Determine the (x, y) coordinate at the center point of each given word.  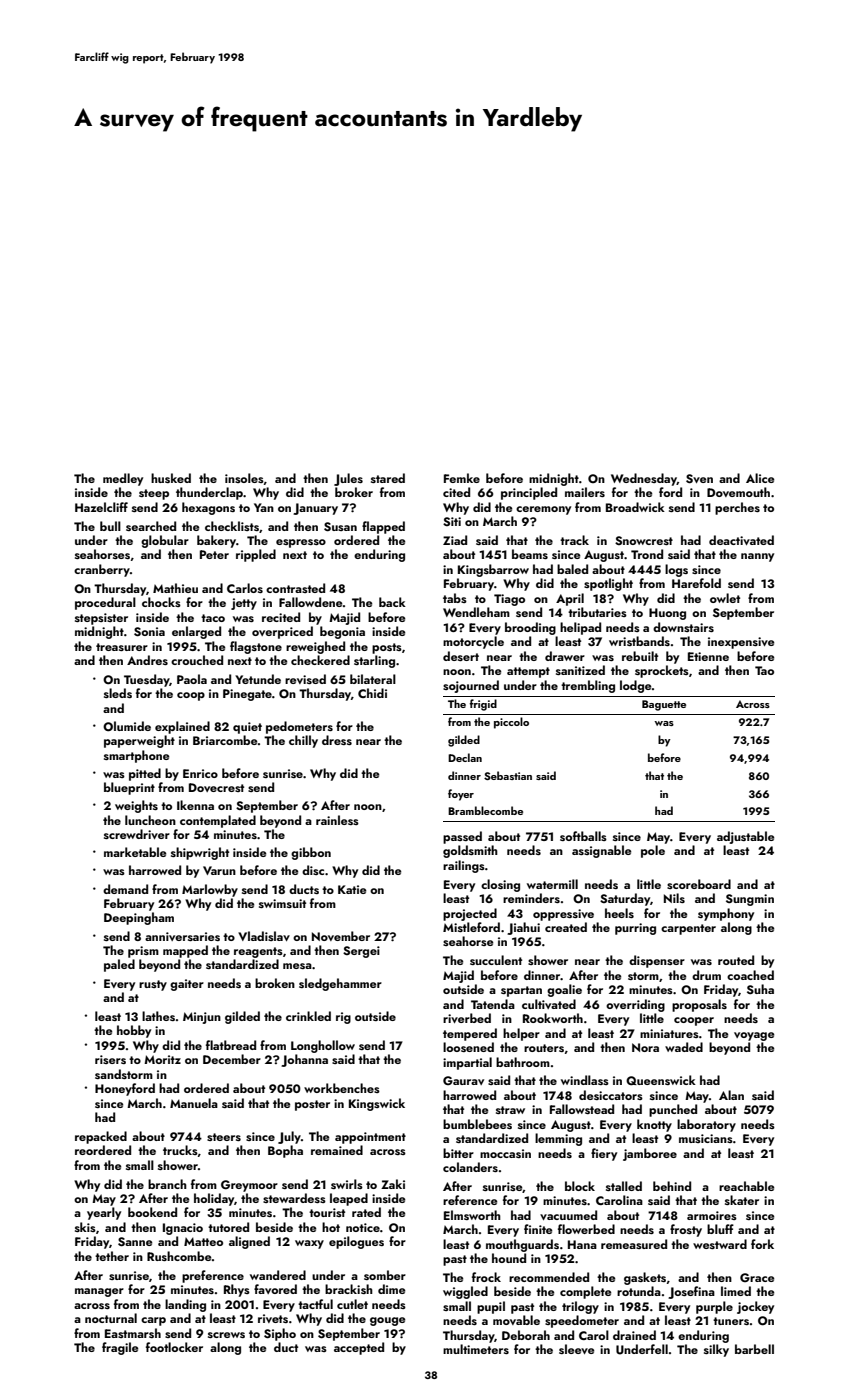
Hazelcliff (101, 507)
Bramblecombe (485, 810)
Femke (462, 478)
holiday (214, 1199)
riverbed (467, 1018)
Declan (465, 757)
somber (385, 1275)
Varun (219, 870)
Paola (192, 679)
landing (185, 1305)
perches (737, 508)
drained (634, 1335)
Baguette (664, 705)
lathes (158, 1016)
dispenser (657, 961)
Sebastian (508, 775)
